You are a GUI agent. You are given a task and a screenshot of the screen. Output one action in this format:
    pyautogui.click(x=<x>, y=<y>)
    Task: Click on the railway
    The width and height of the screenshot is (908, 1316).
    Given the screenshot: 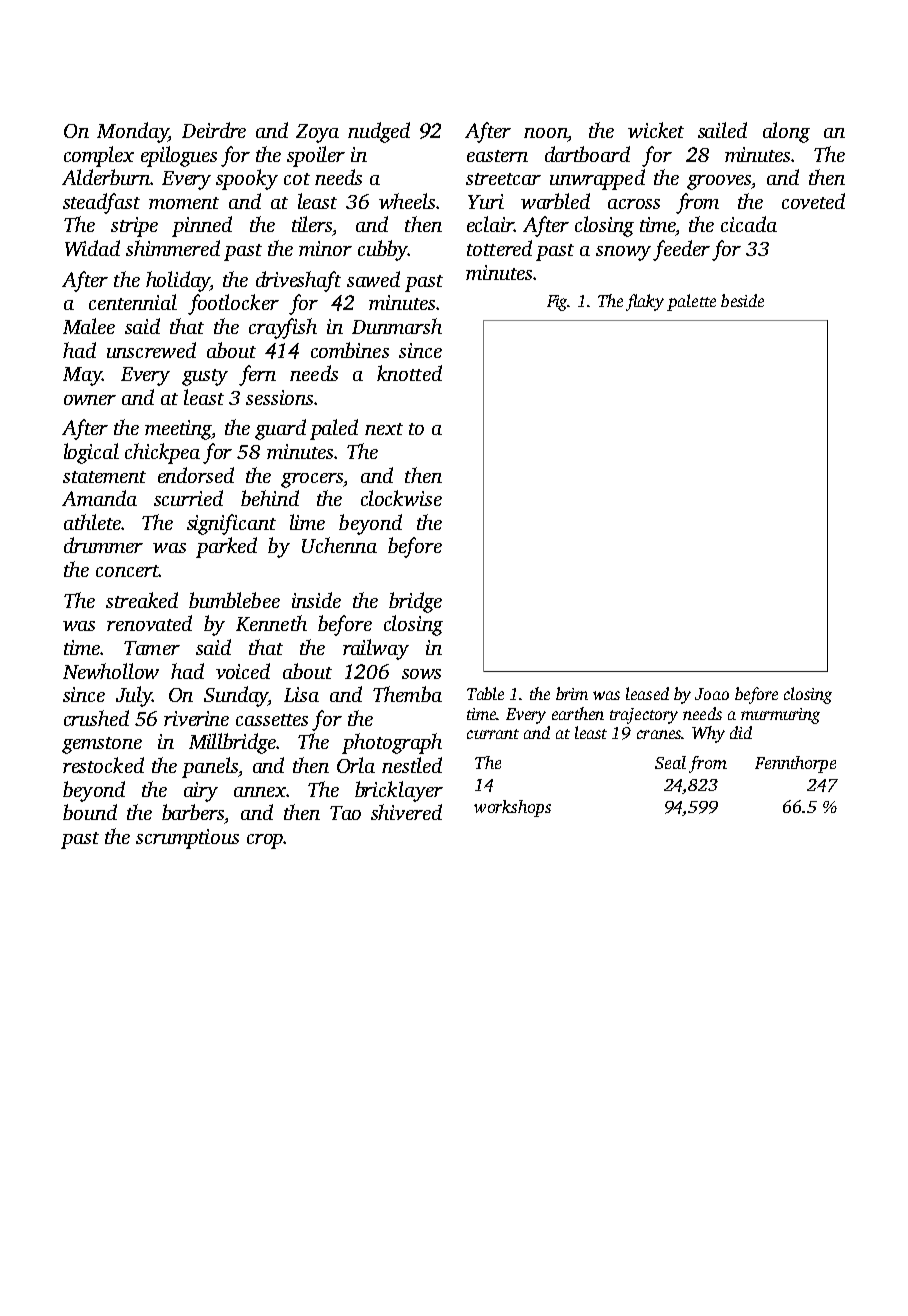 What is the action you would take?
    pyautogui.click(x=376, y=649)
